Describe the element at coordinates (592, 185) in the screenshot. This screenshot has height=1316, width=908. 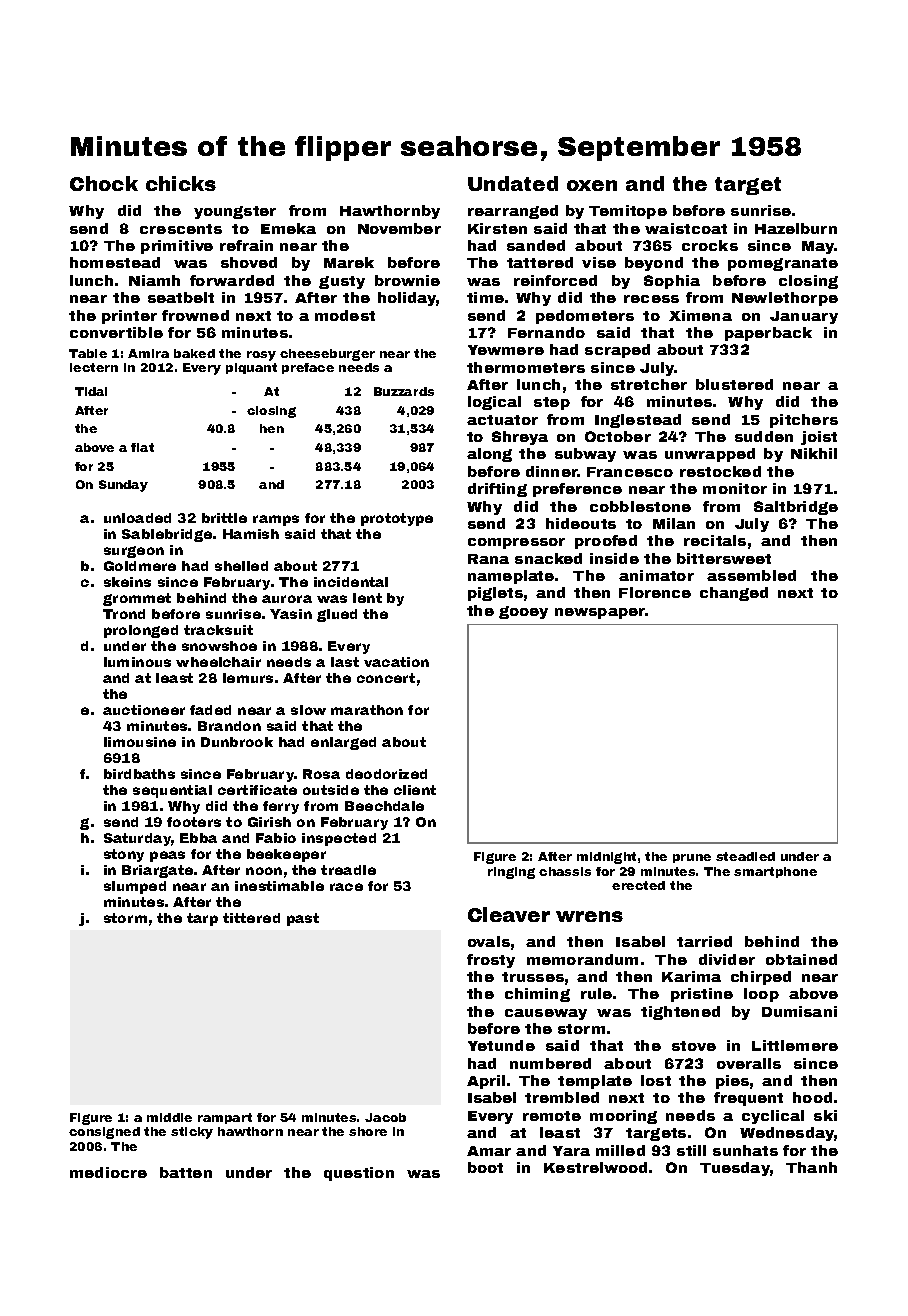
I see `oxen` at that location.
